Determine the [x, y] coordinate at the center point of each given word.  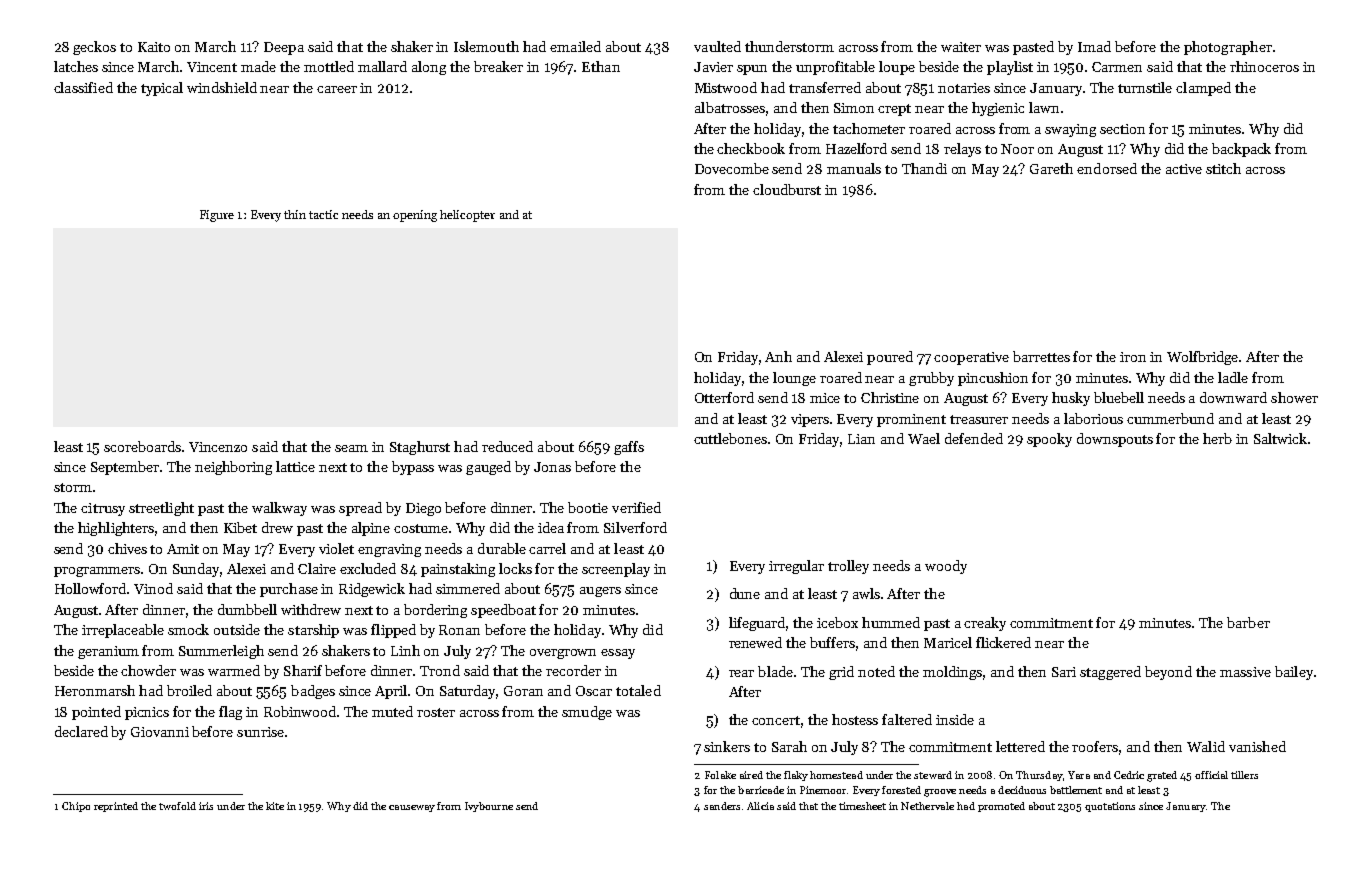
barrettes [1041, 356]
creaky [985, 624]
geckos [94, 48]
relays [962, 150]
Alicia [760, 806]
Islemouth [486, 46]
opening [415, 216]
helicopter [467, 216]
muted [392, 711]
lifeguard [758, 624]
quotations [1110, 807]
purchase [289, 590]
